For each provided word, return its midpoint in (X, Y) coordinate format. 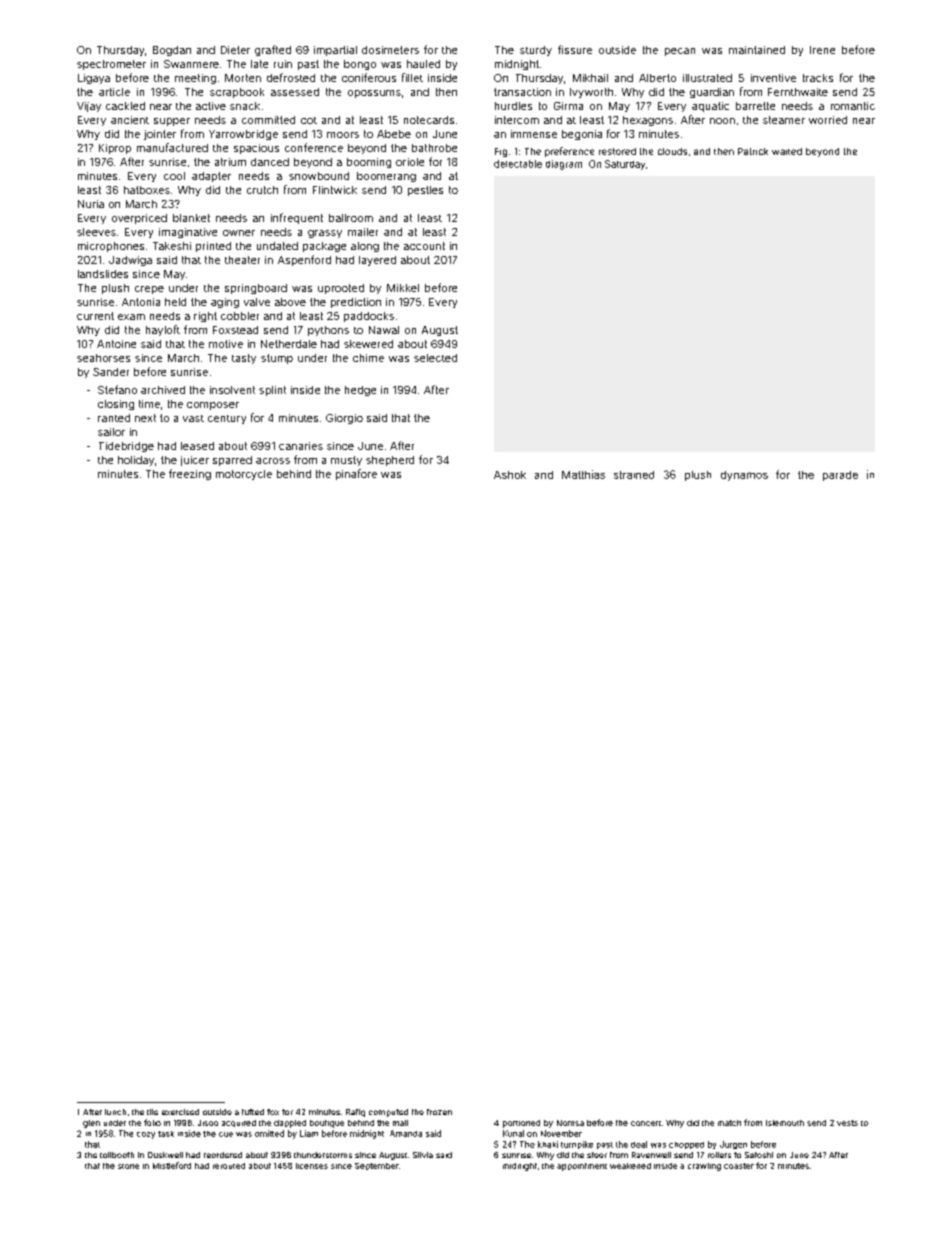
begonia (582, 135)
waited (787, 151)
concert (646, 1123)
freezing (190, 474)
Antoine (116, 344)
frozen (439, 1112)
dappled (290, 1124)
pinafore (356, 474)
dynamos (744, 476)
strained (634, 475)
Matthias (583, 474)
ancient (130, 120)
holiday (136, 461)
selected (435, 358)
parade (840, 476)
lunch (115, 1112)
